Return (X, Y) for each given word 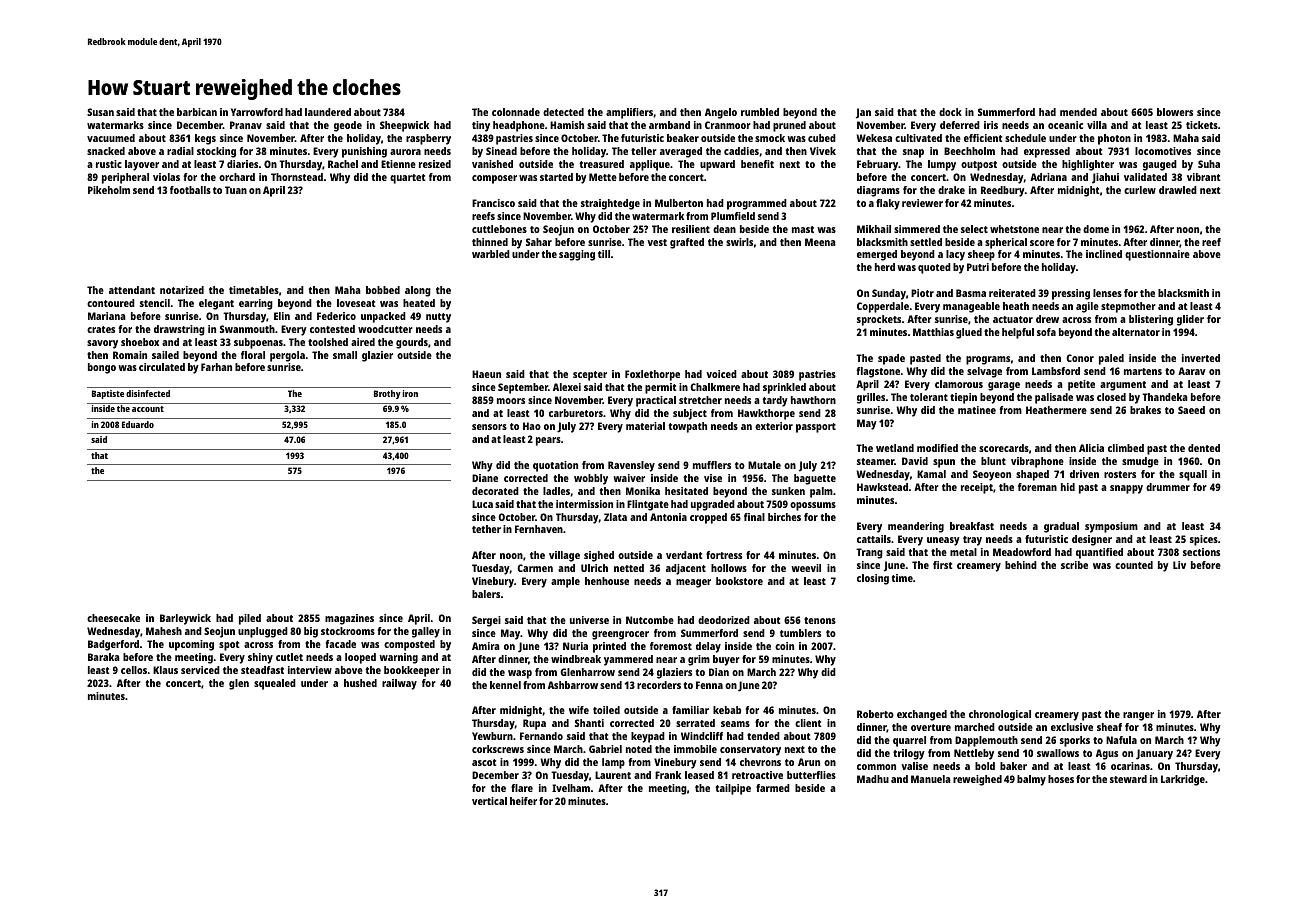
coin (784, 646)
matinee (977, 410)
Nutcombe (650, 620)
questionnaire (1157, 255)
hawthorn (813, 400)
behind (1021, 565)
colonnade (516, 112)
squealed (275, 684)
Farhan (216, 367)
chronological (1000, 715)
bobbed (383, 290)
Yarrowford (257, 112)
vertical (489, 801)
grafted (687, 243)
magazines (349, 619)
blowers (1175, 112)
